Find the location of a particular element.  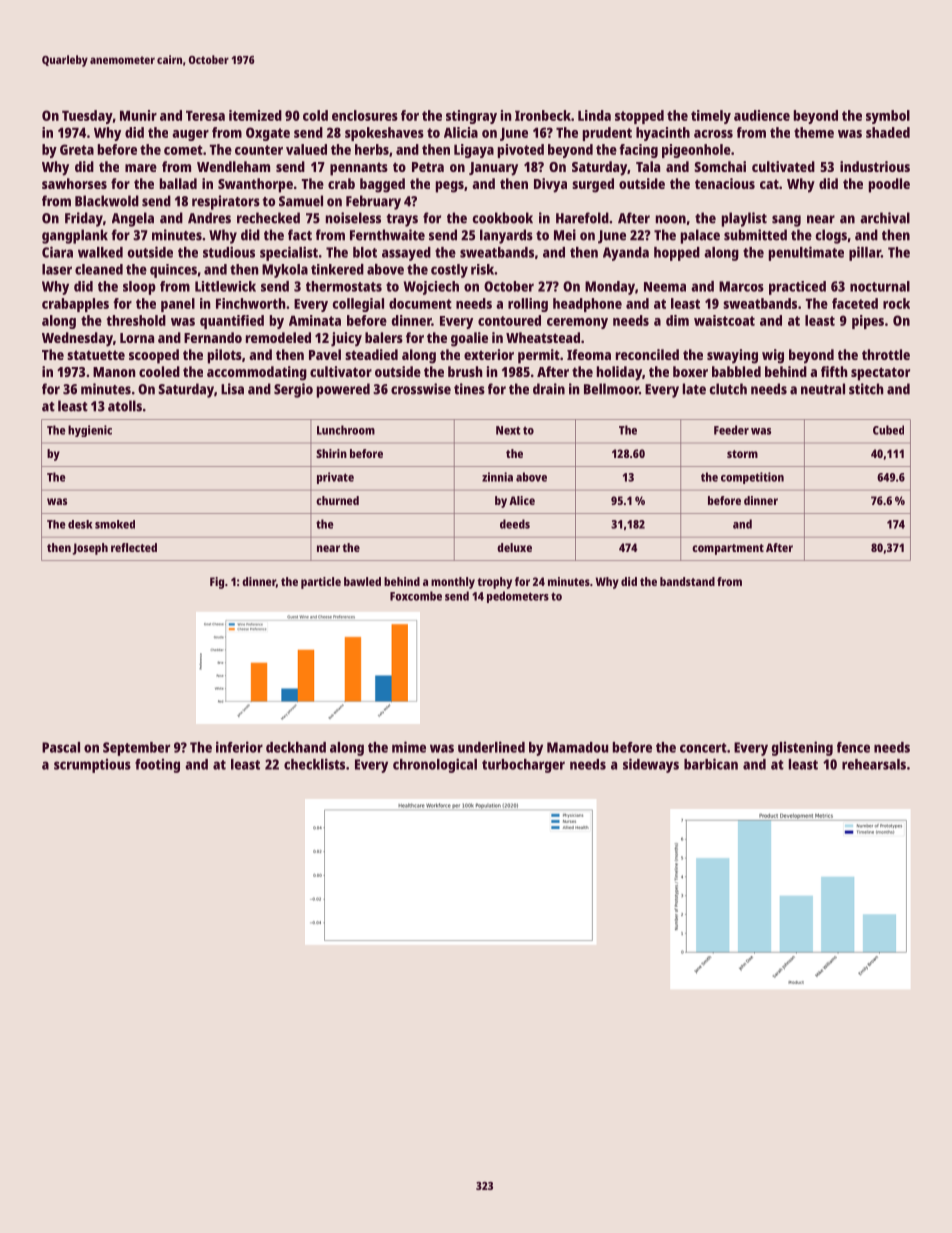

drain is located at coordinates (549, 389).
